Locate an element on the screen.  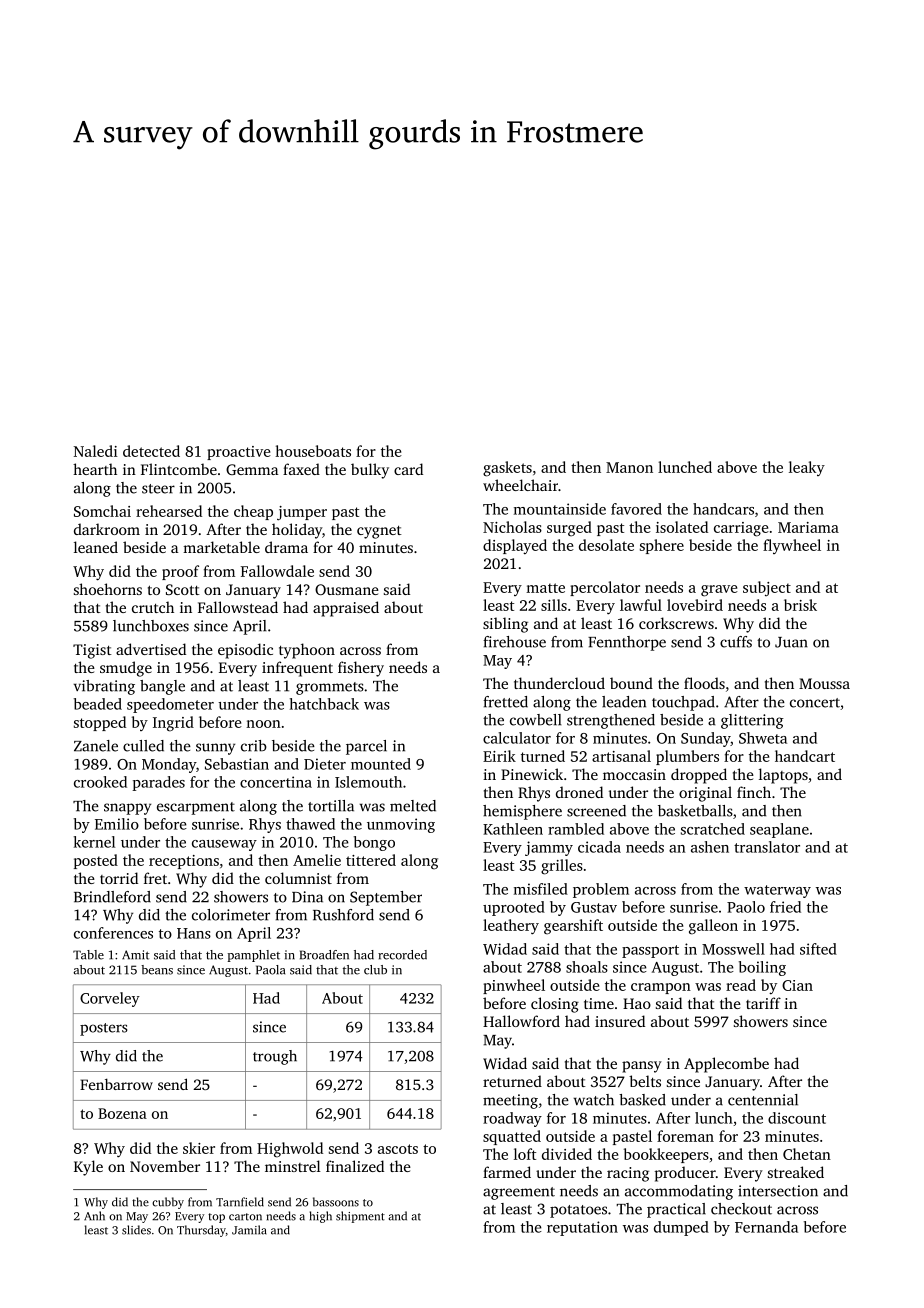
slides is located at coordinates (136, 1230).
